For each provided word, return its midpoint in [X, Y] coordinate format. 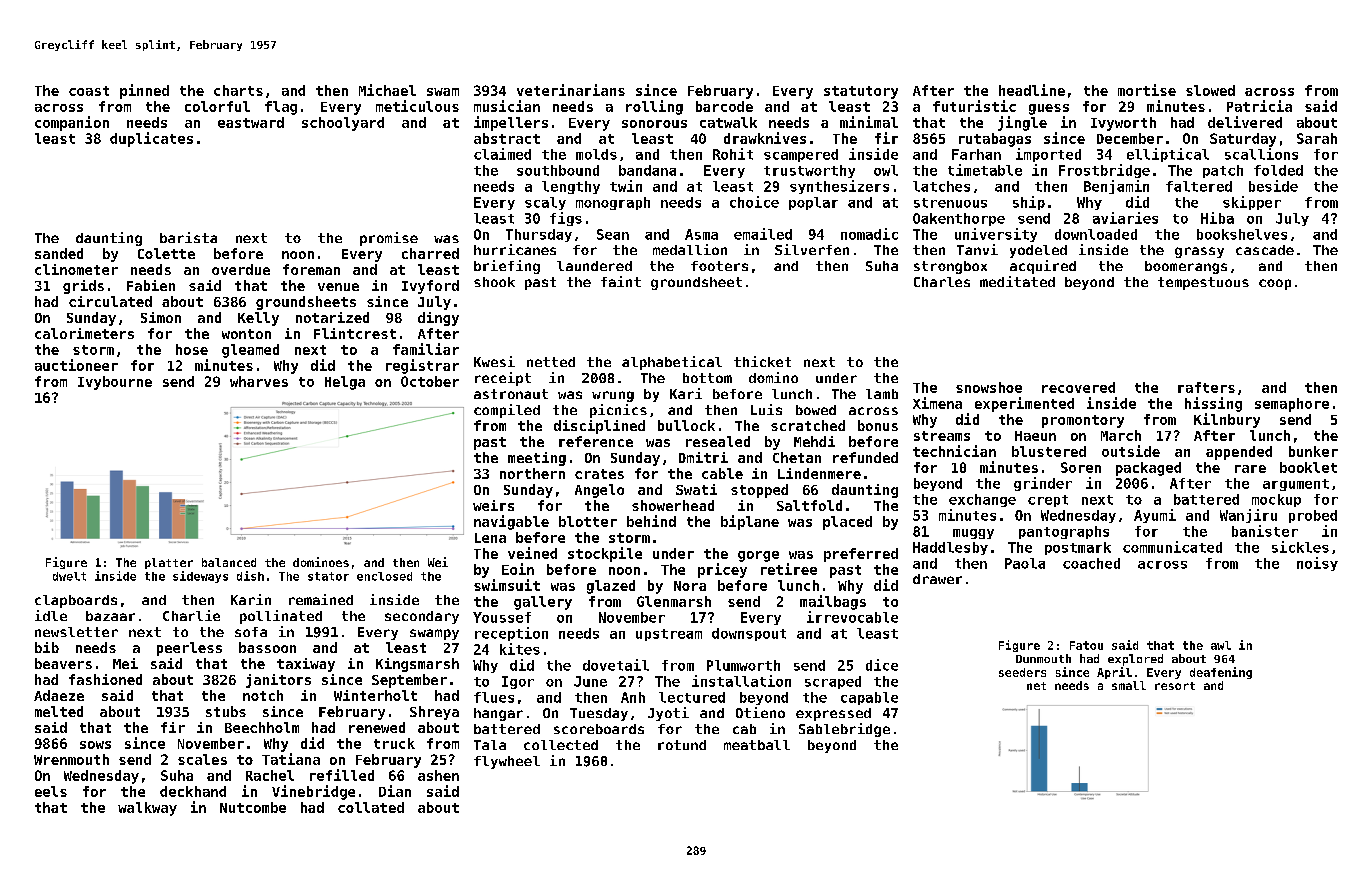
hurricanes [515, 249]
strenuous [950, 203]
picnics [618, 411]
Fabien [151, 285]
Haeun [1035, 436]
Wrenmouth [71, 759]
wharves [259, 381]
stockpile [605, 554]
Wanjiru [1248, 516]
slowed [1210, 90]
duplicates [151, 139]
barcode [724, 106]
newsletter [76, 632]
